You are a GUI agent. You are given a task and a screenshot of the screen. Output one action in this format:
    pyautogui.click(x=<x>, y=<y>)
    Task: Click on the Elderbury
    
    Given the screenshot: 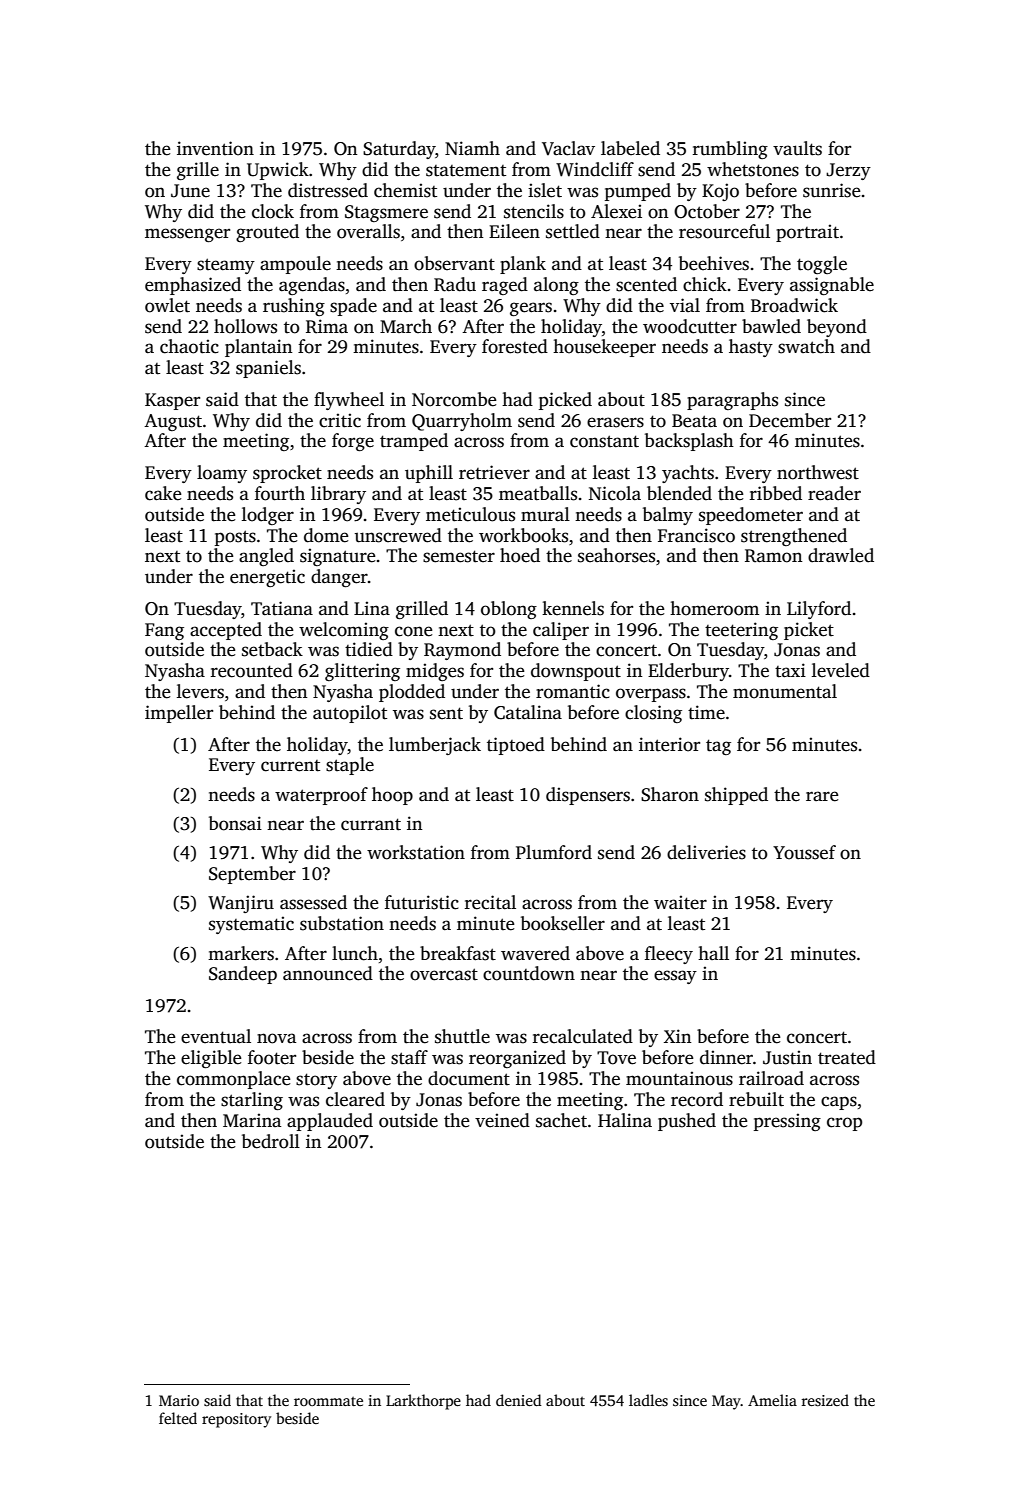 What is the action you would take?
    pyautogui.click(x=688, y=672)
